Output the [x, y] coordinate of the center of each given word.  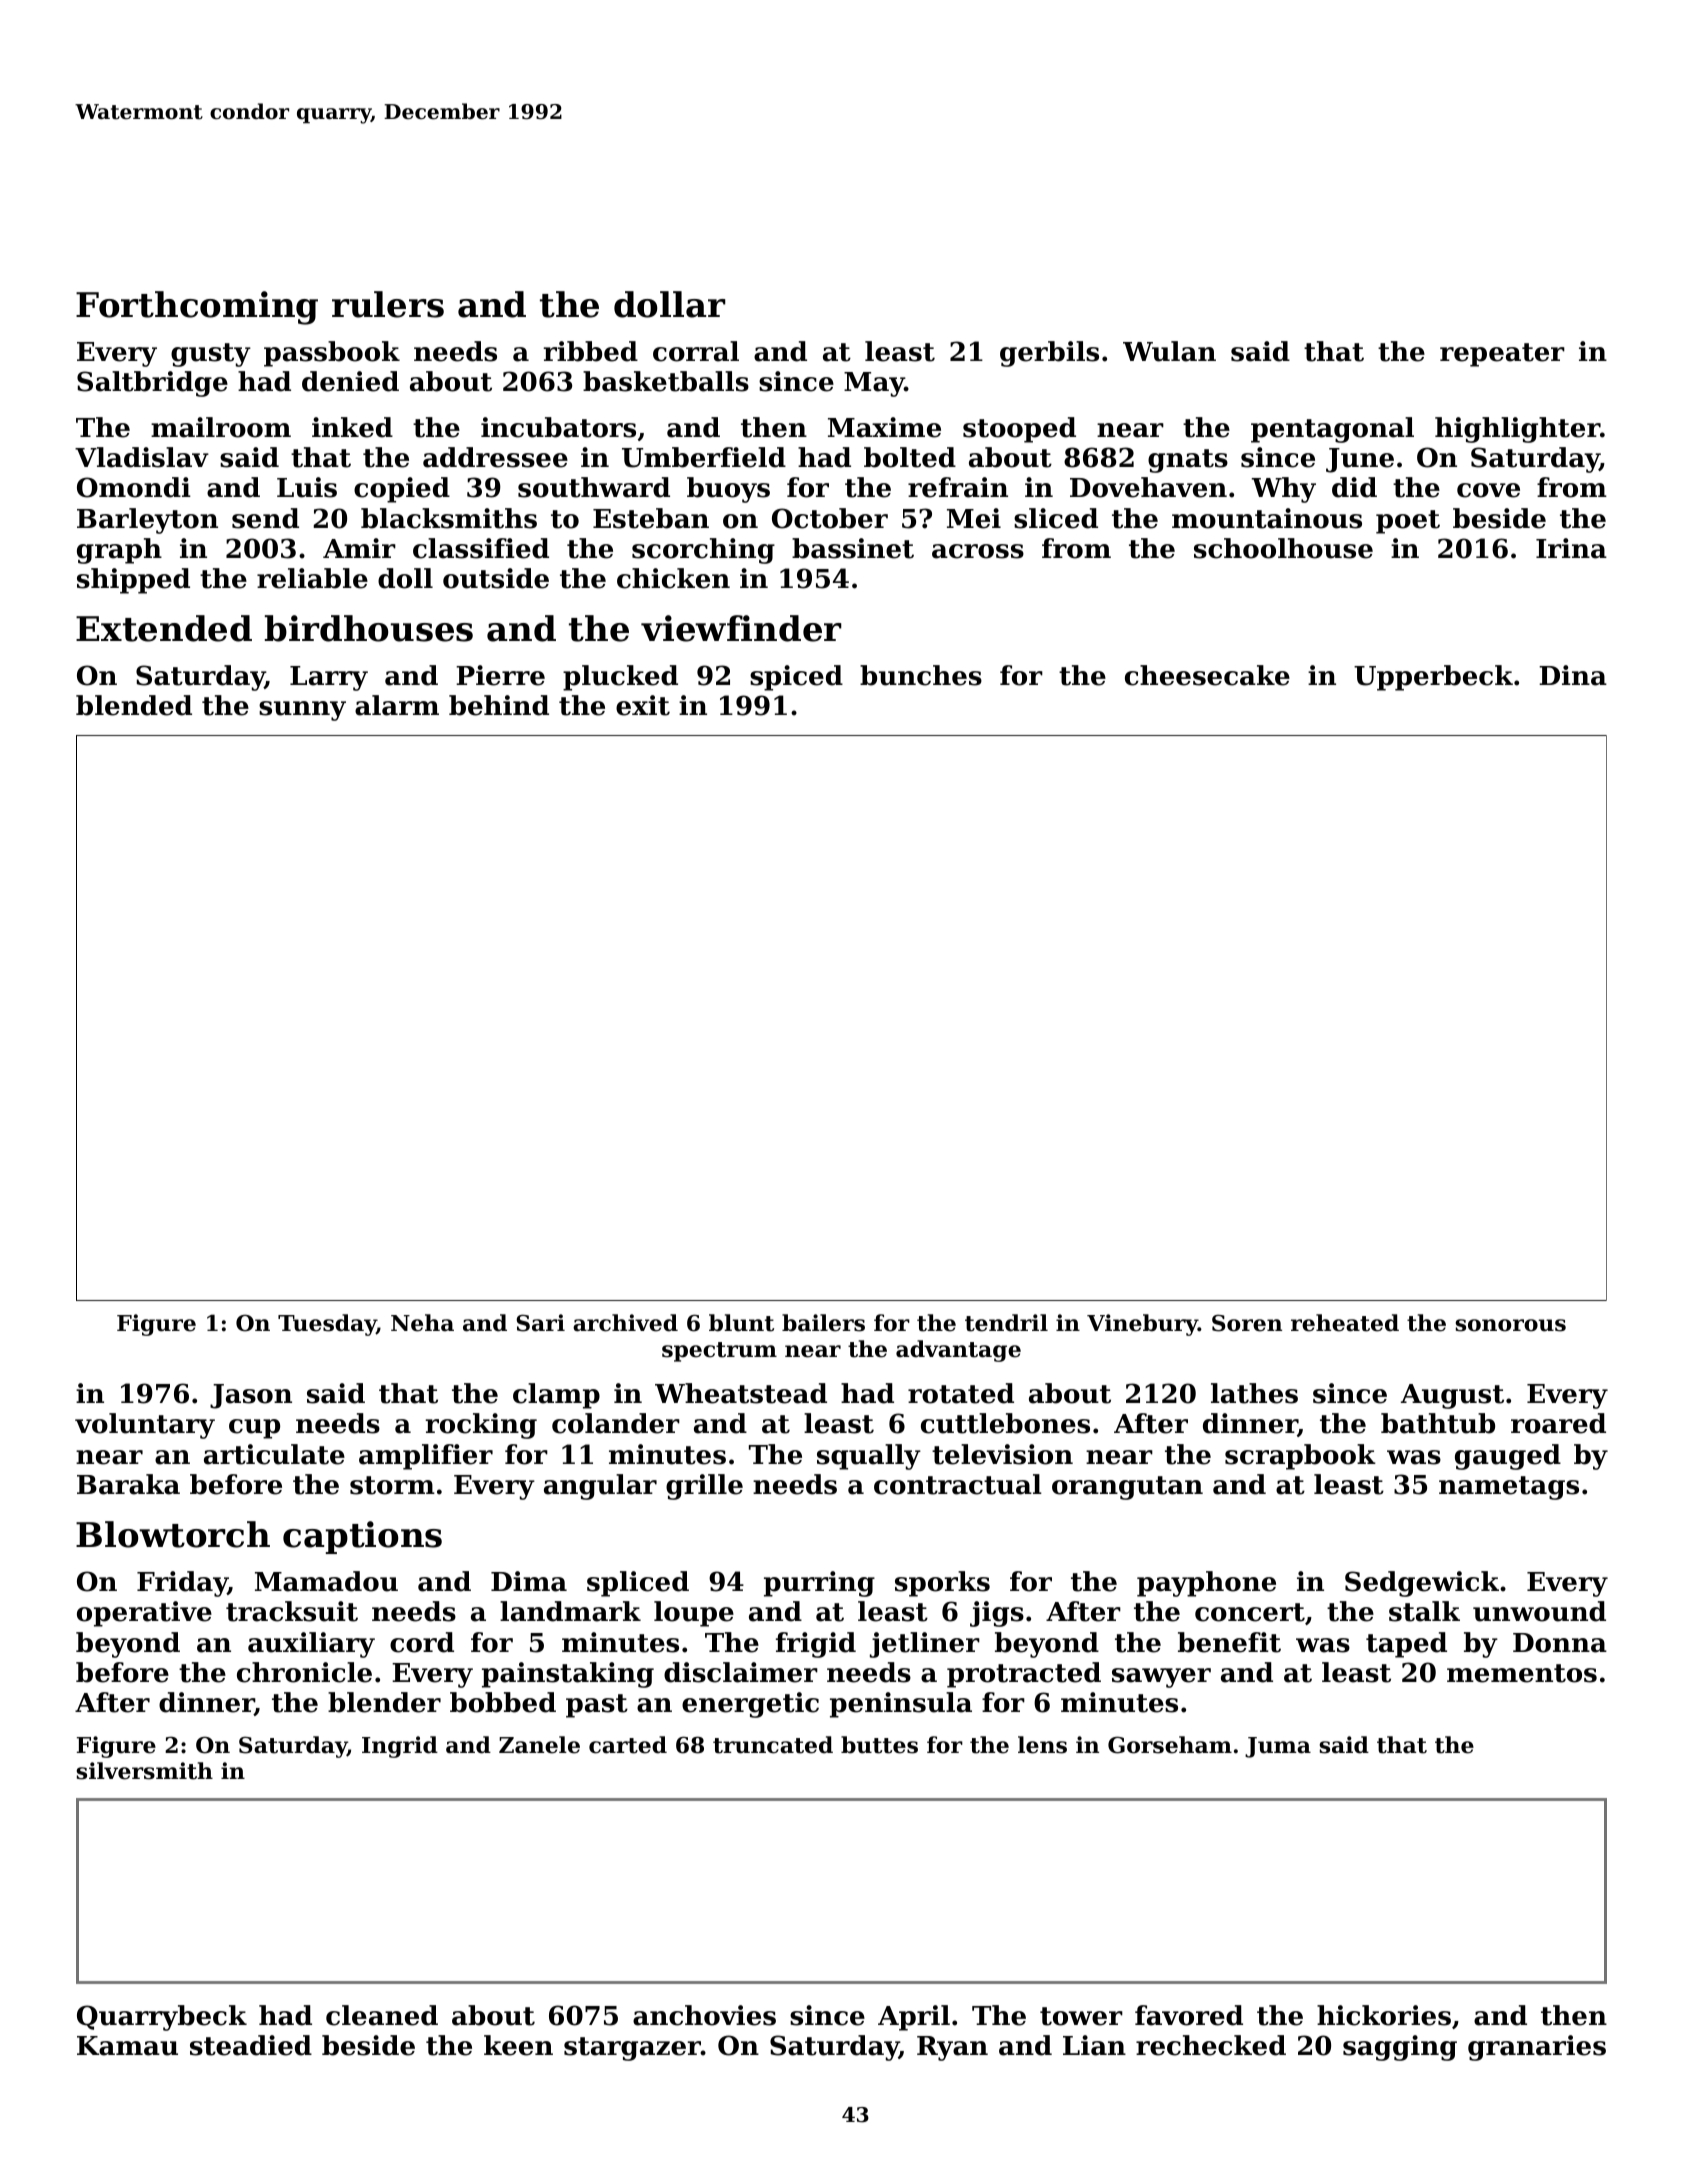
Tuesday [327, 1325]
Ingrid [400, 1747]
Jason [251, 1396]
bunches [921, 675]
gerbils [1049, 354]
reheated [1345, 1323]
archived [625, 1323]
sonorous [1510, 1325]
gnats [1188, 461]
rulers [388, 304]
